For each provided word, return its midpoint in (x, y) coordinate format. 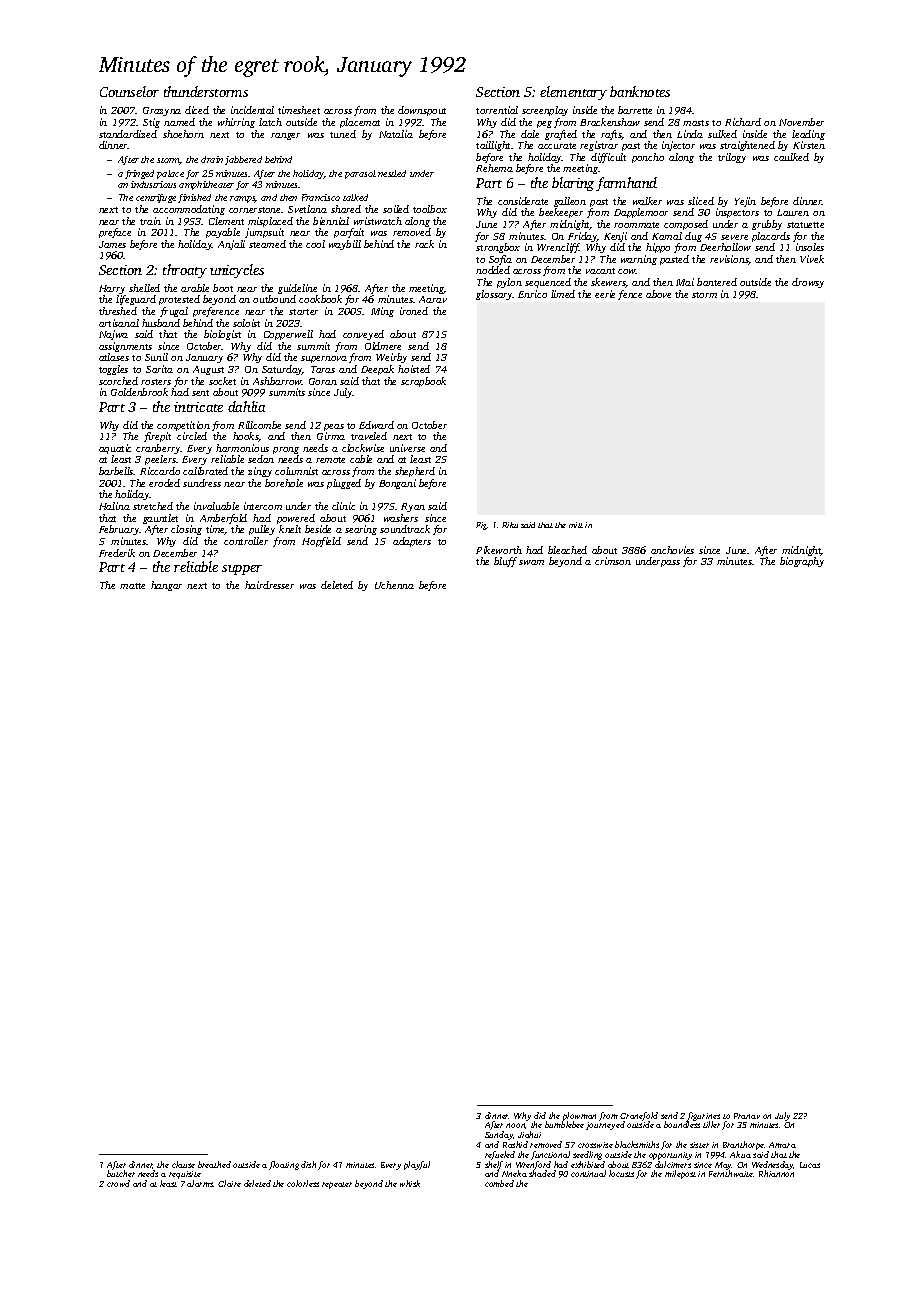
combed (499, 1183)
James (112, 244)
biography (802, 562)
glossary (494, 295)
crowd (118, 1183)
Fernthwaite (731, 1174)
